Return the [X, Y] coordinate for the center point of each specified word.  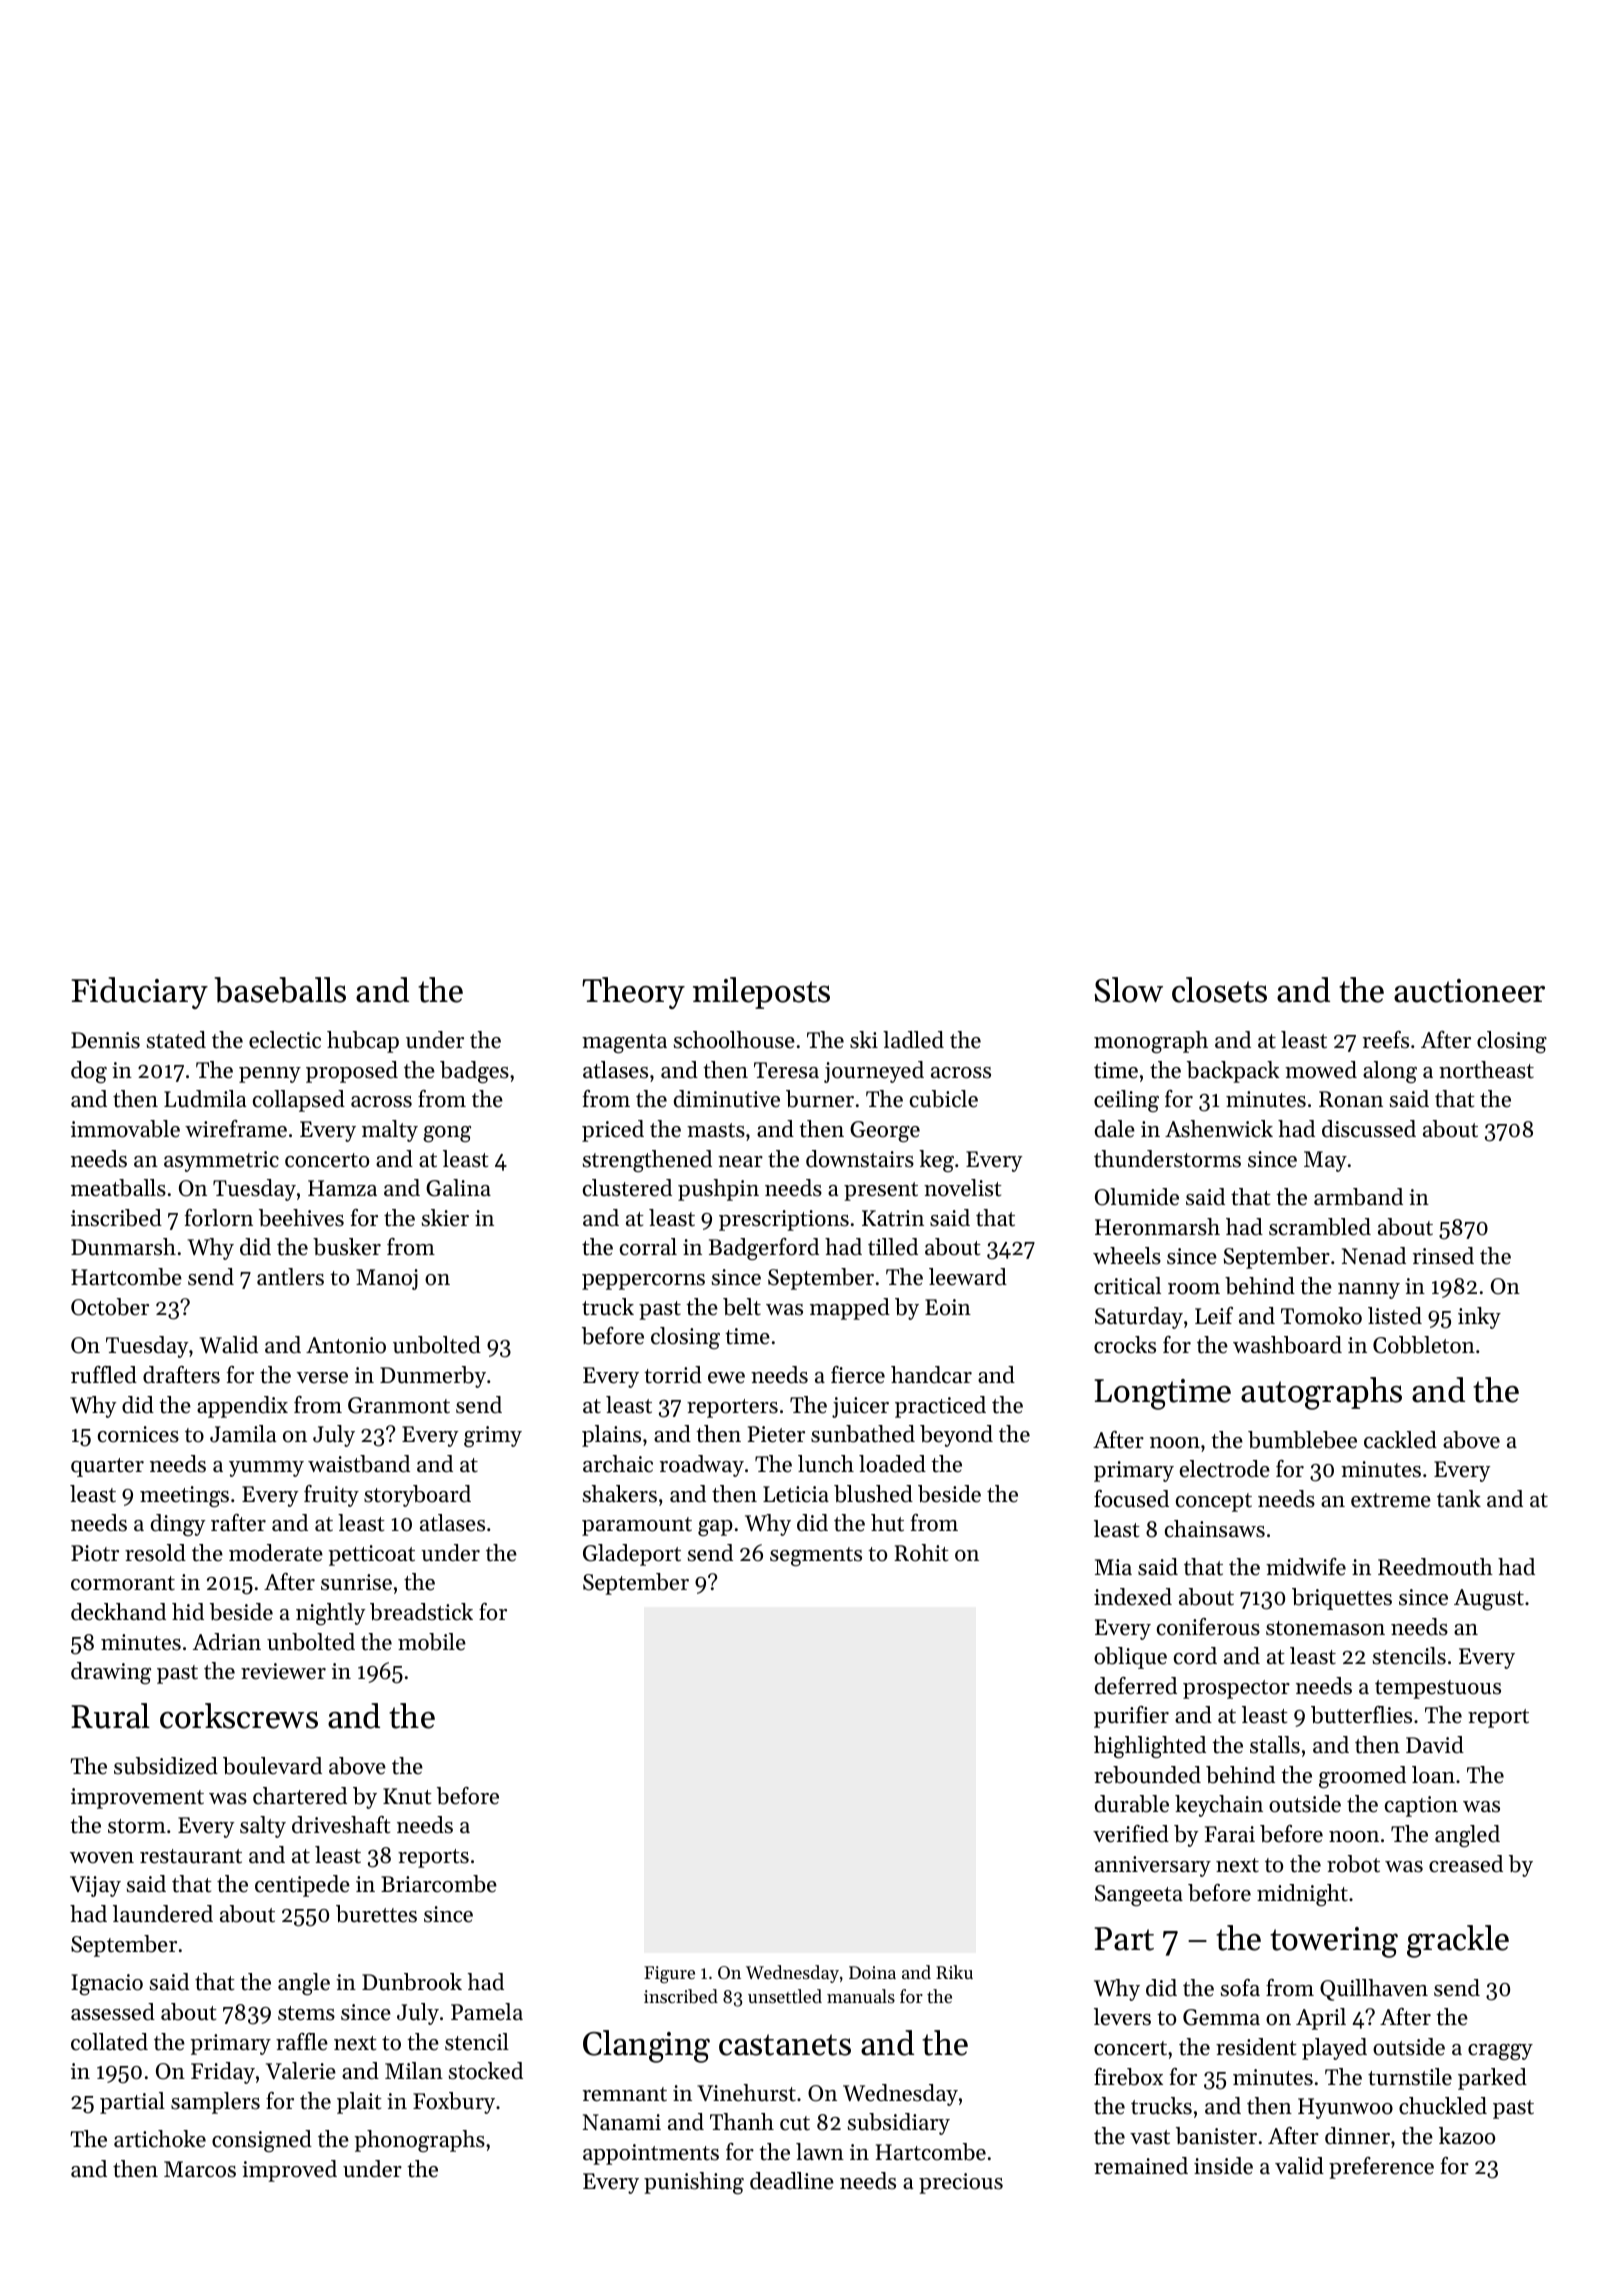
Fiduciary [139, 993]
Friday [223, 2073]
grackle [1458, 1941]
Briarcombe [439, 1884]
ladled [913, 1040]
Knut [407, 1796]
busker [347, 1247]
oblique [1130, 1658]
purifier [1131, 1717]
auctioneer [1469, 991]
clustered [627, 1188]
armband [1358, 1197]
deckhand [118, 1612]
